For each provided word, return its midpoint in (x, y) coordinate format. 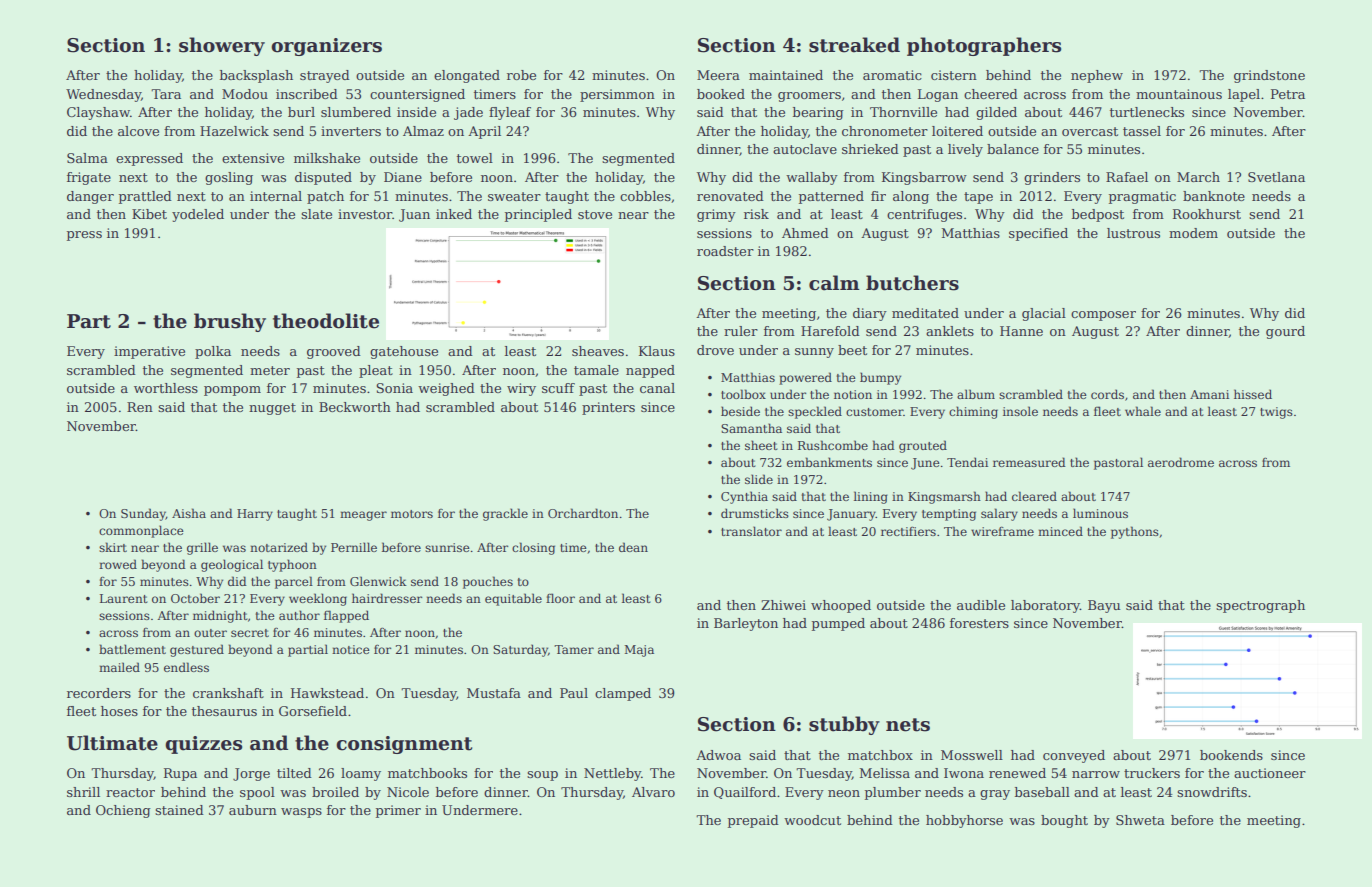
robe (521, 75)
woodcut (812, 820)
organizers (326, 47)
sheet (761, 445)
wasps (301, 813)
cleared (1034, 496)
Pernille (354, 547)
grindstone (1269, 76)
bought (1064, 821)
